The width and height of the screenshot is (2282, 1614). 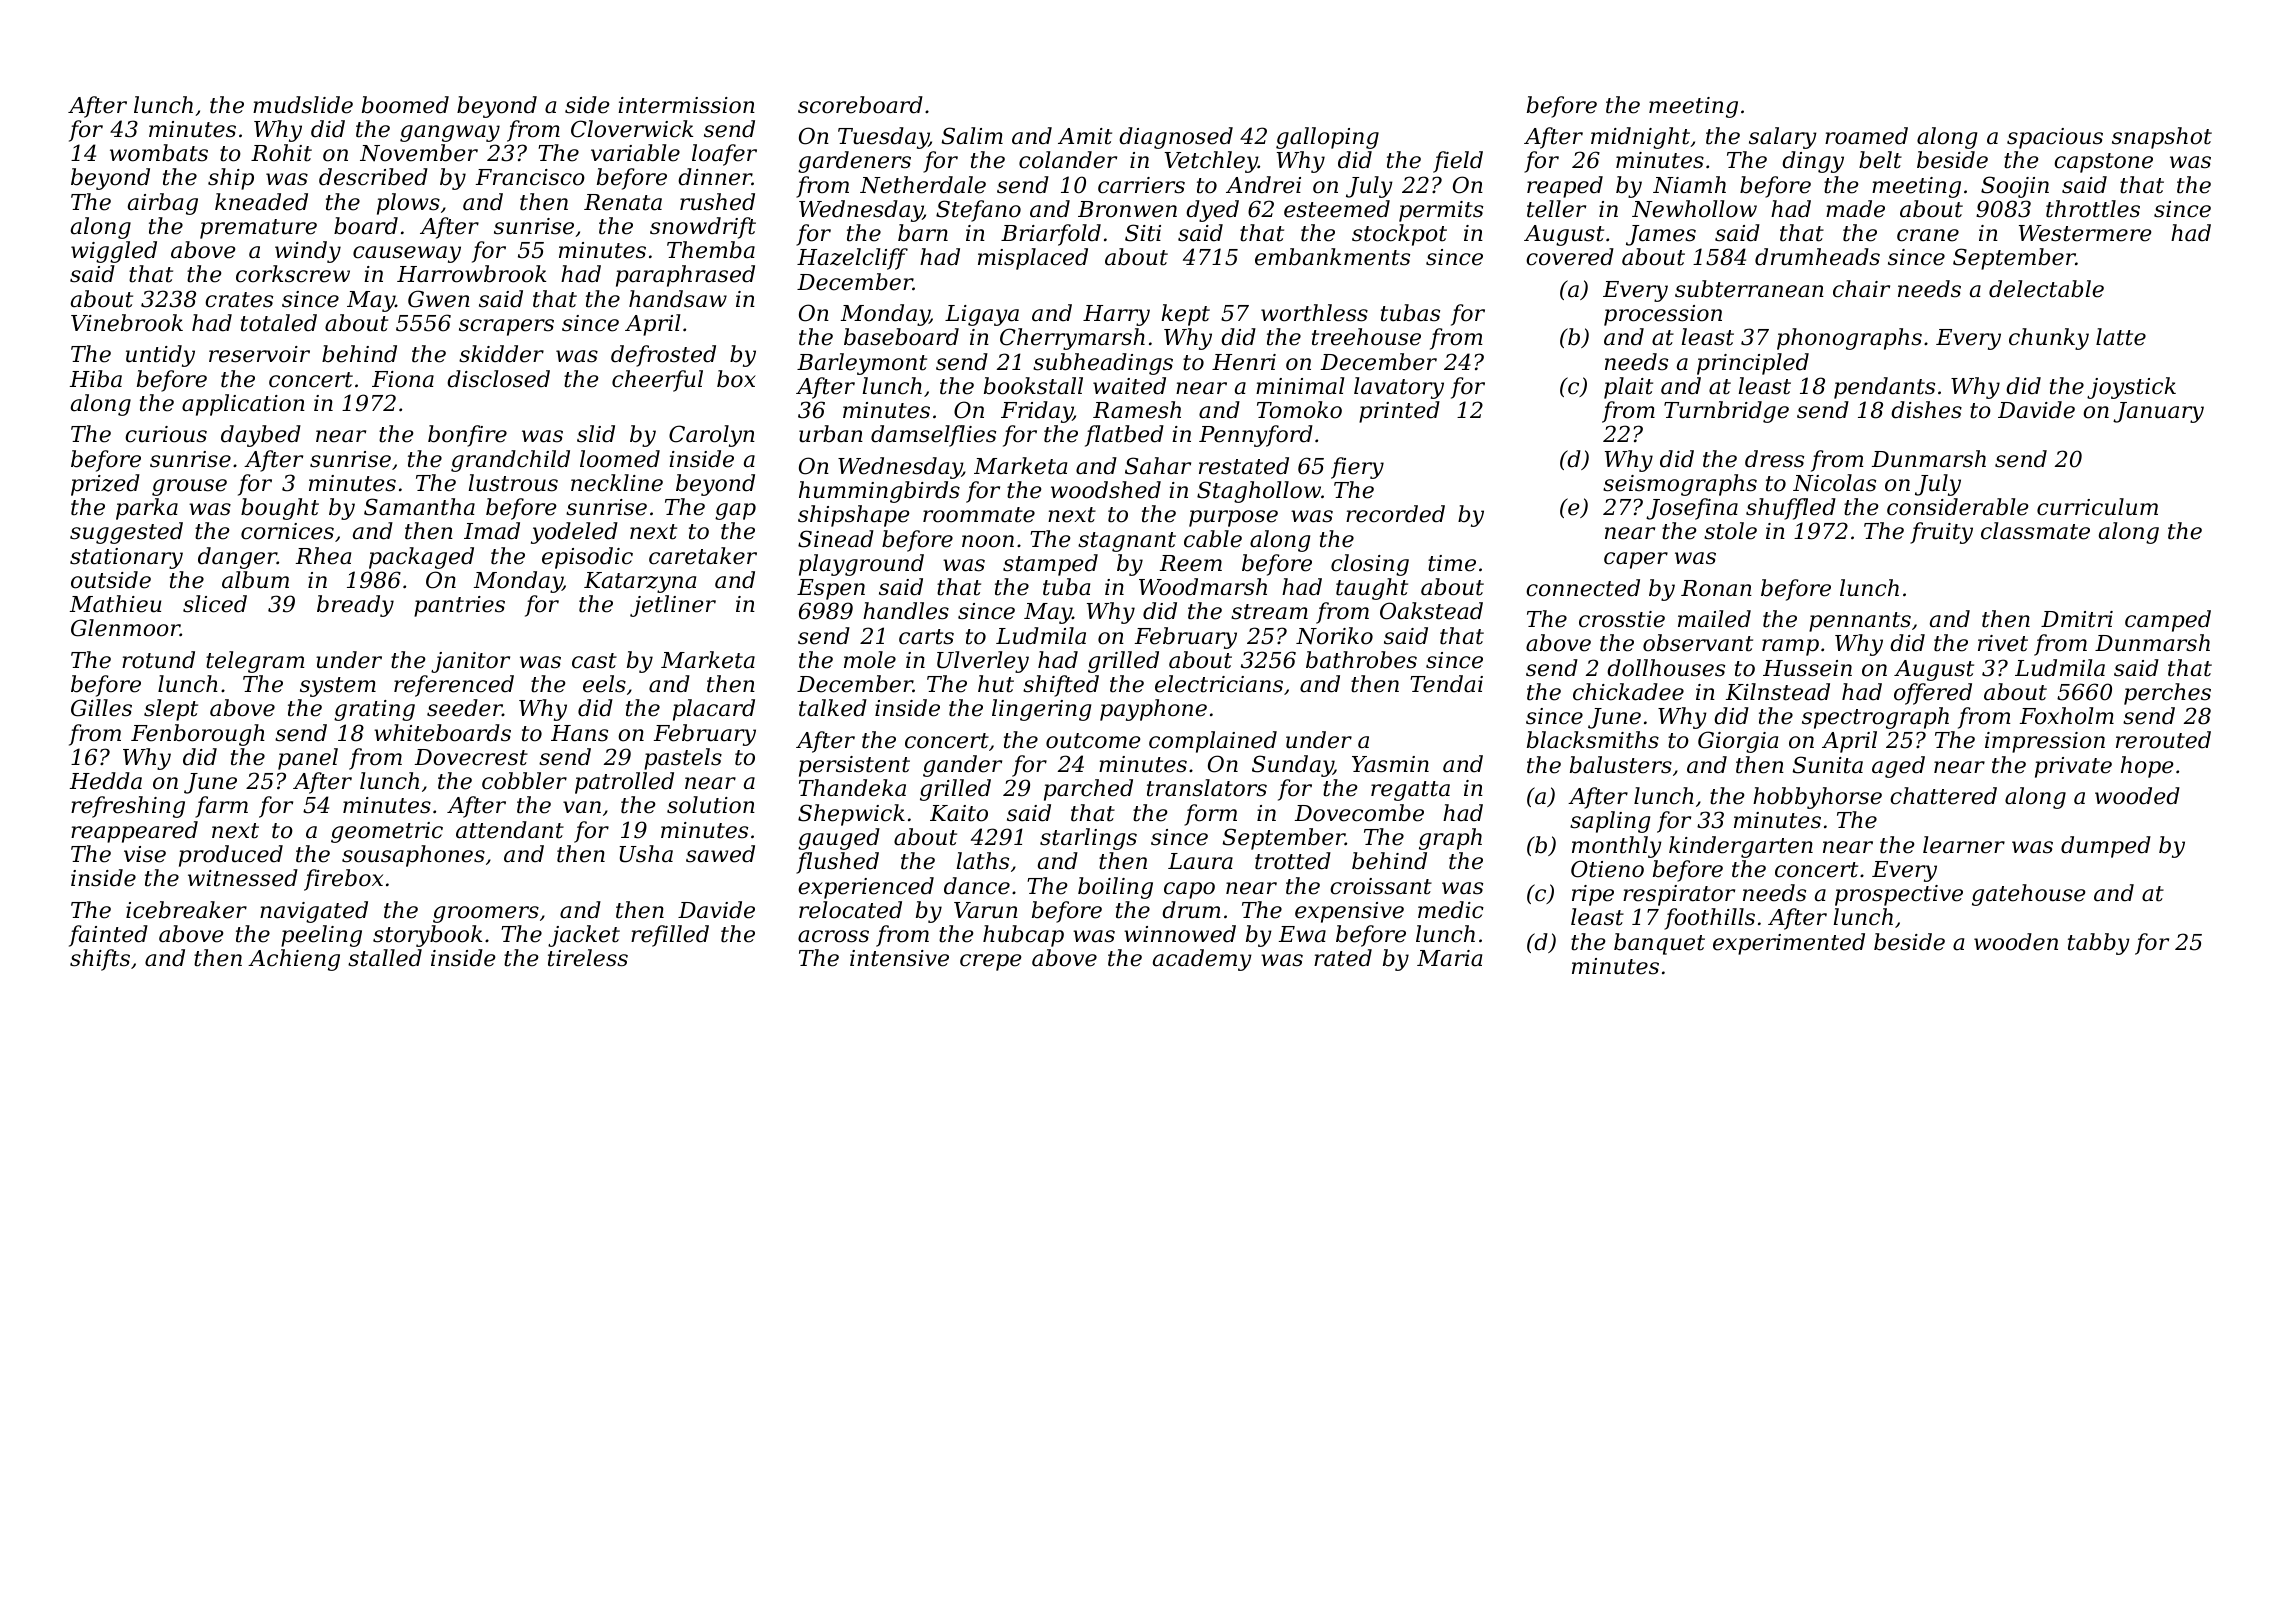 What do you see at coordinates (419, 153) in the screenshot?
I see `November` at bounding box center [419, 153].
